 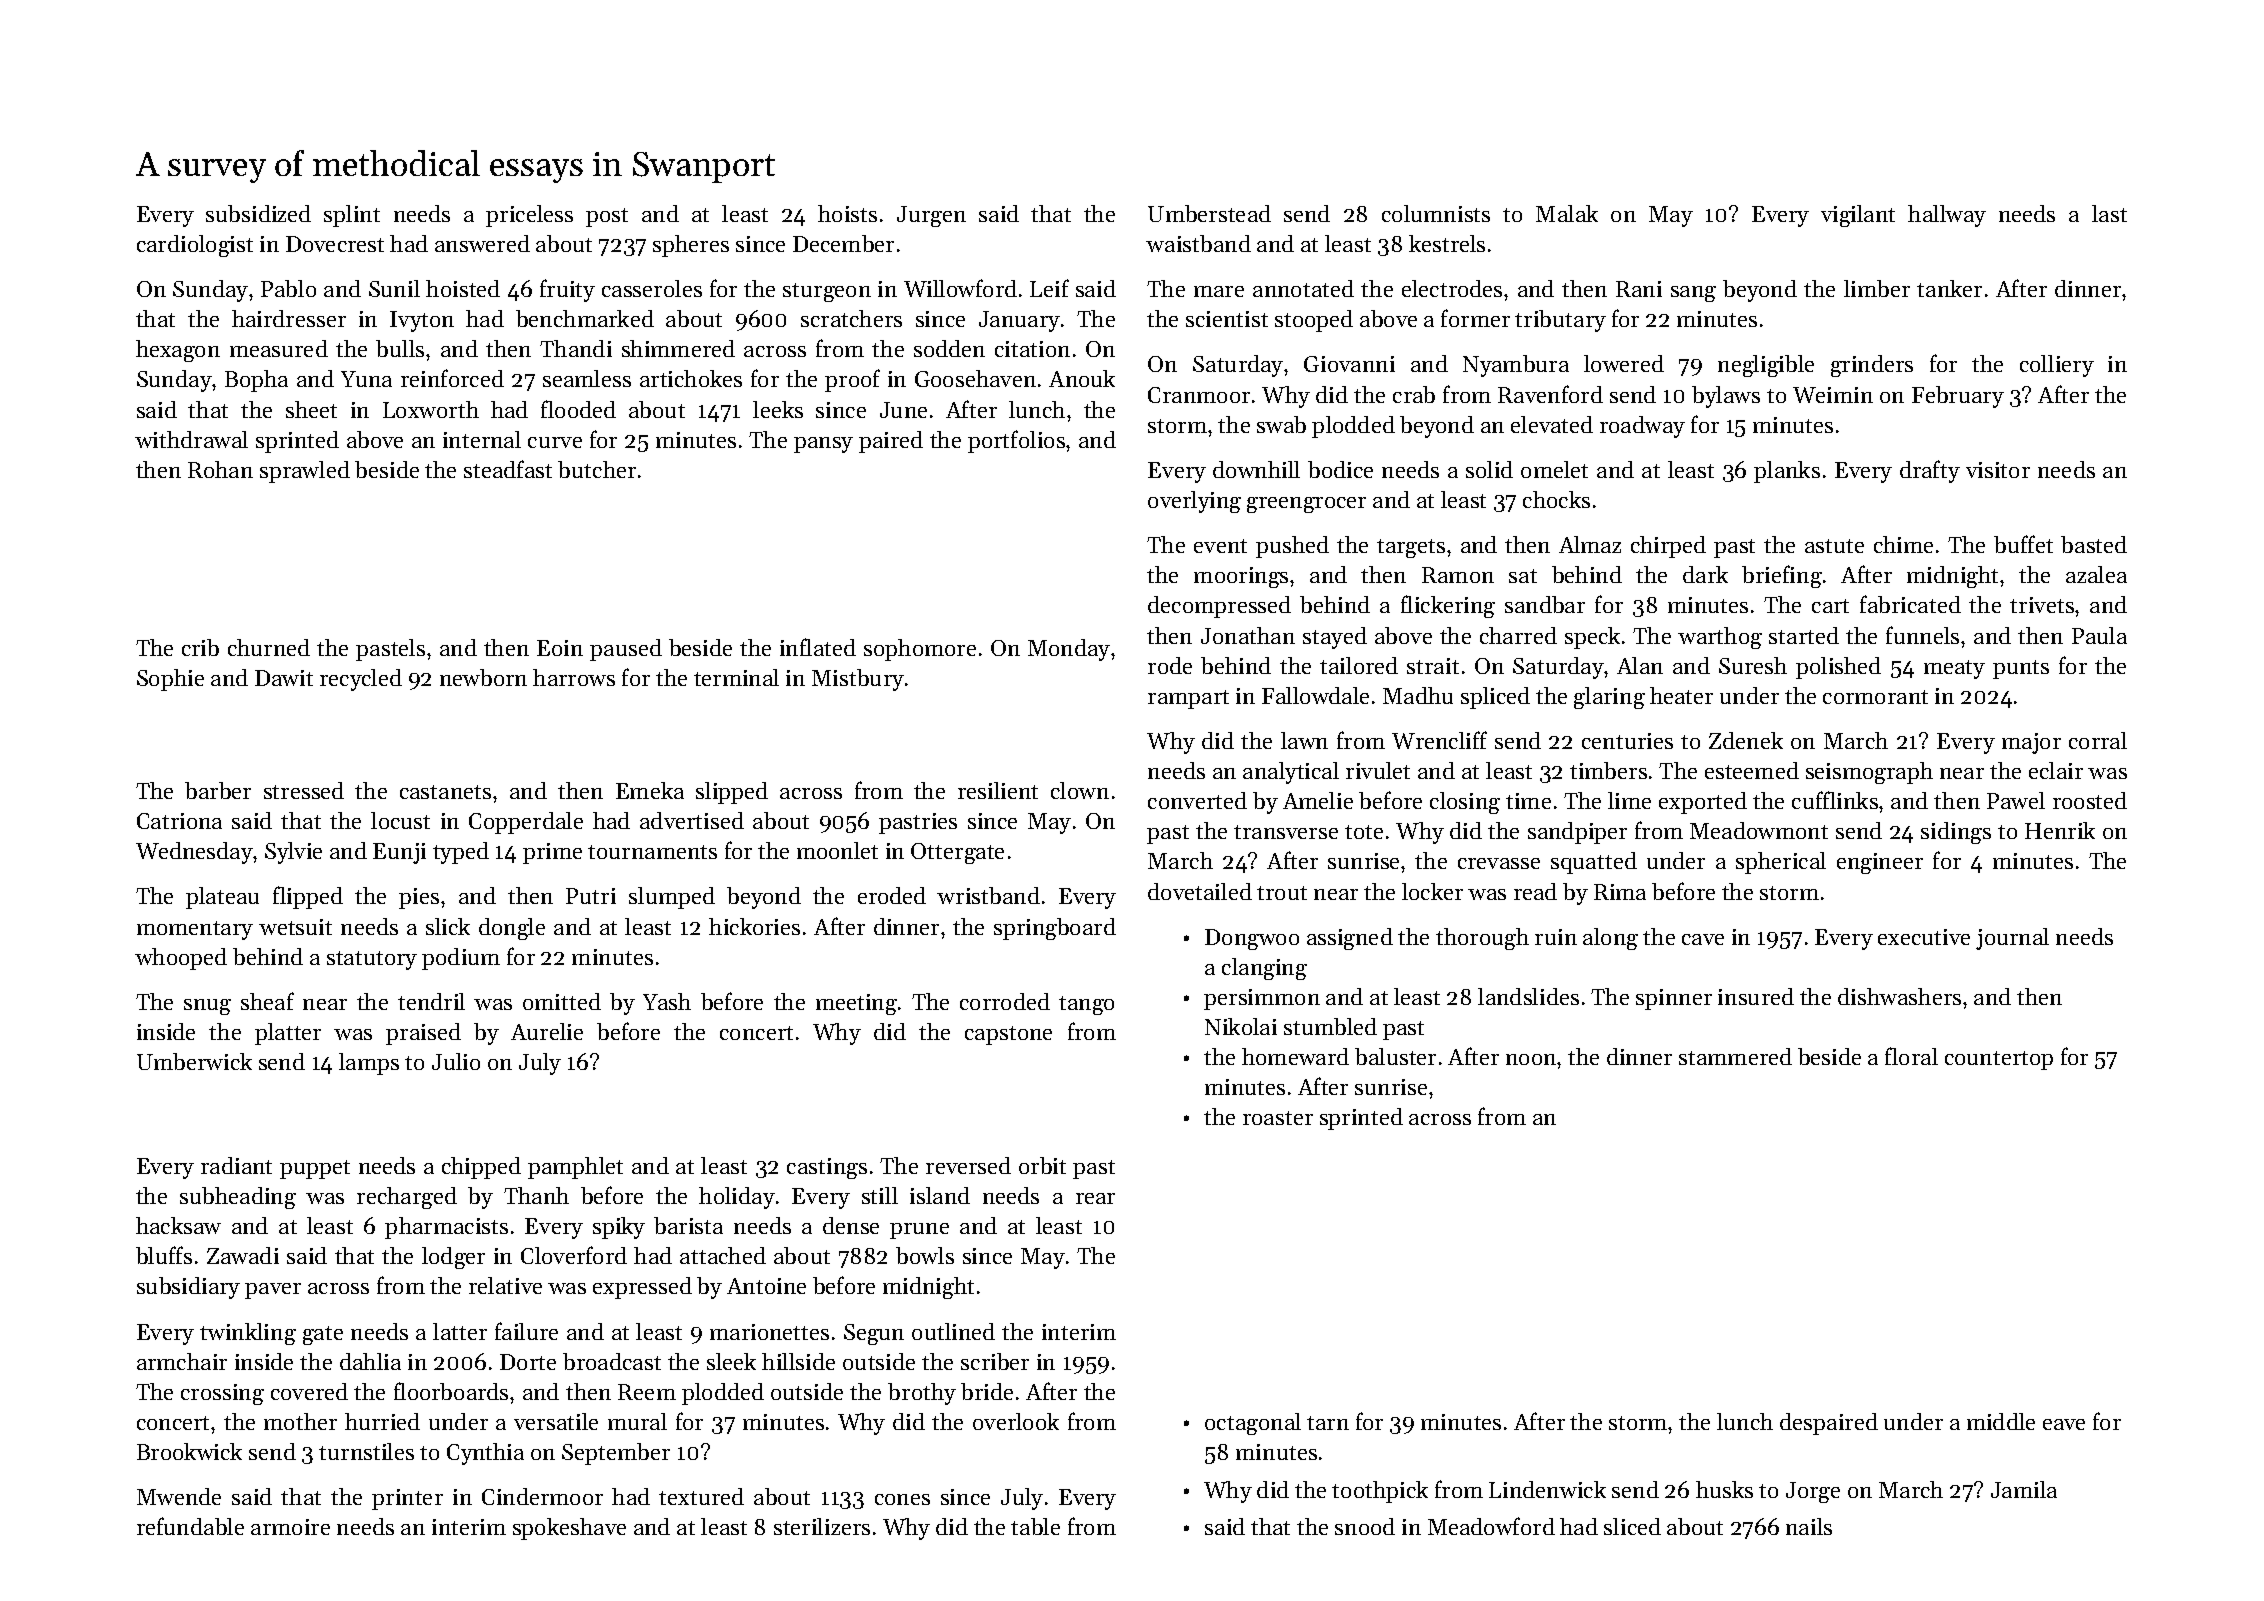 I want to click on outlined, so click(x=953, y=1331).
